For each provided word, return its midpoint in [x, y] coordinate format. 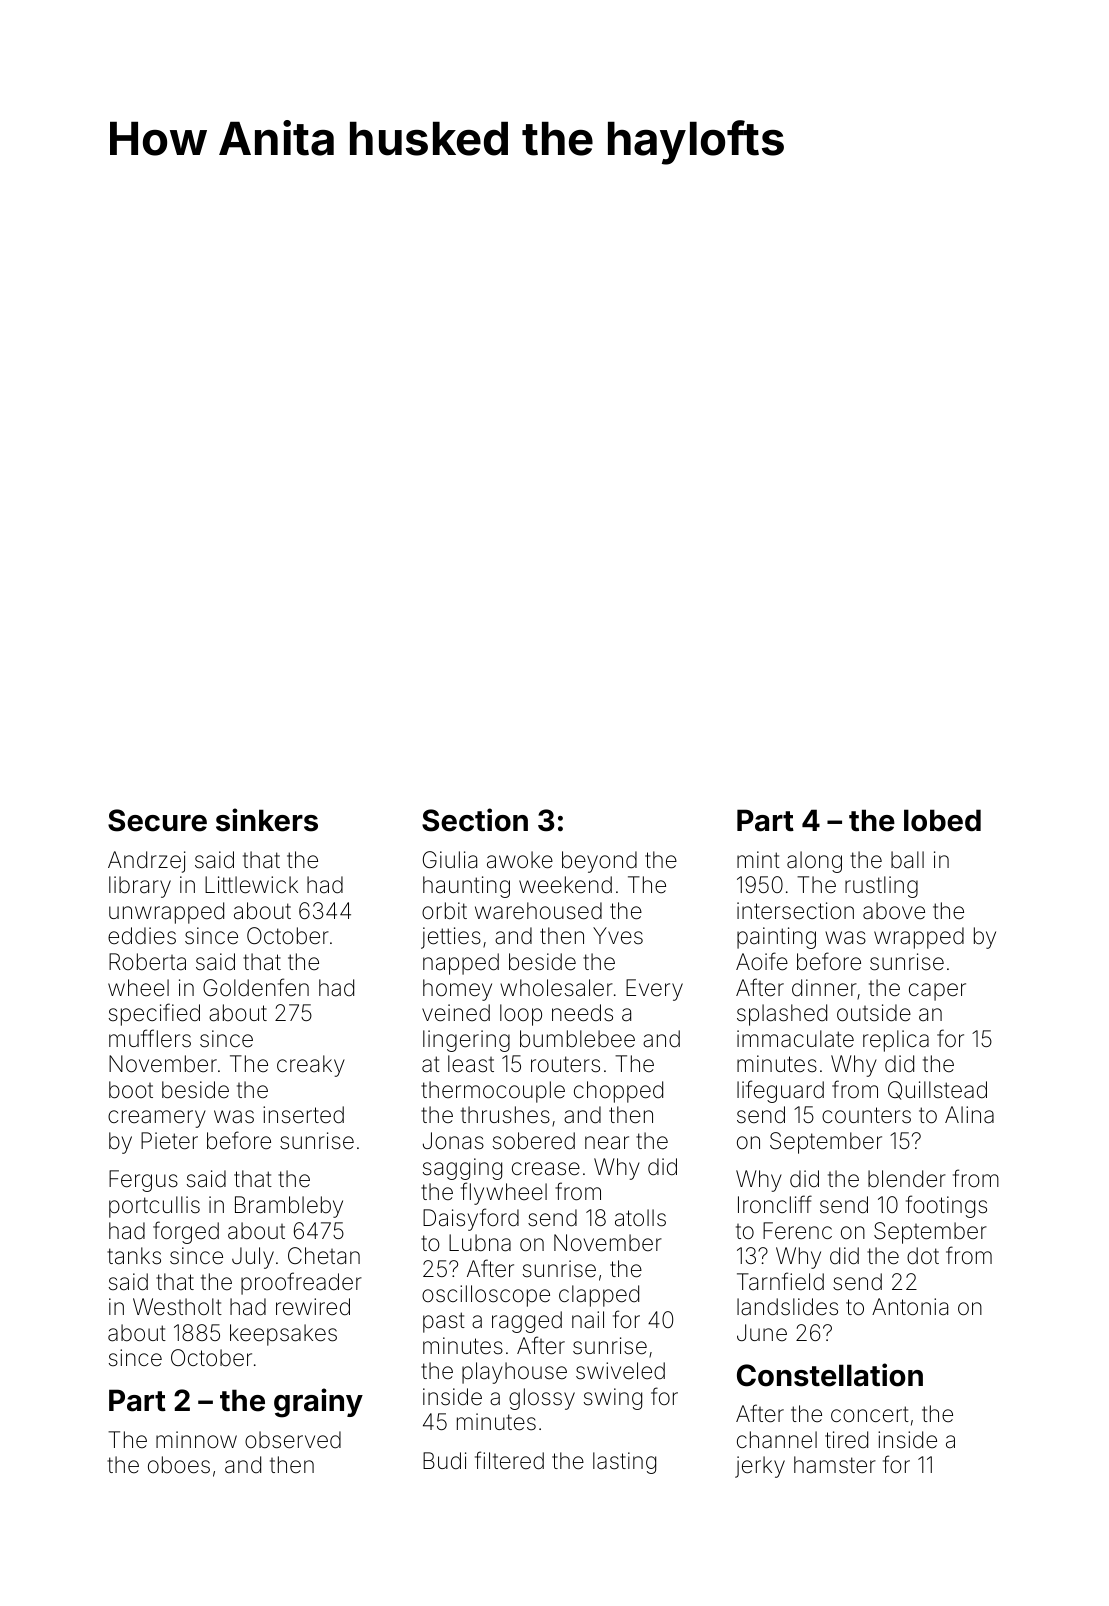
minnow [196, 1439]
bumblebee [577, 1039]
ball [907, 860]
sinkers [267, 820]
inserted [303, 1115]
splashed [782, 1015]
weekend [565, 885]
